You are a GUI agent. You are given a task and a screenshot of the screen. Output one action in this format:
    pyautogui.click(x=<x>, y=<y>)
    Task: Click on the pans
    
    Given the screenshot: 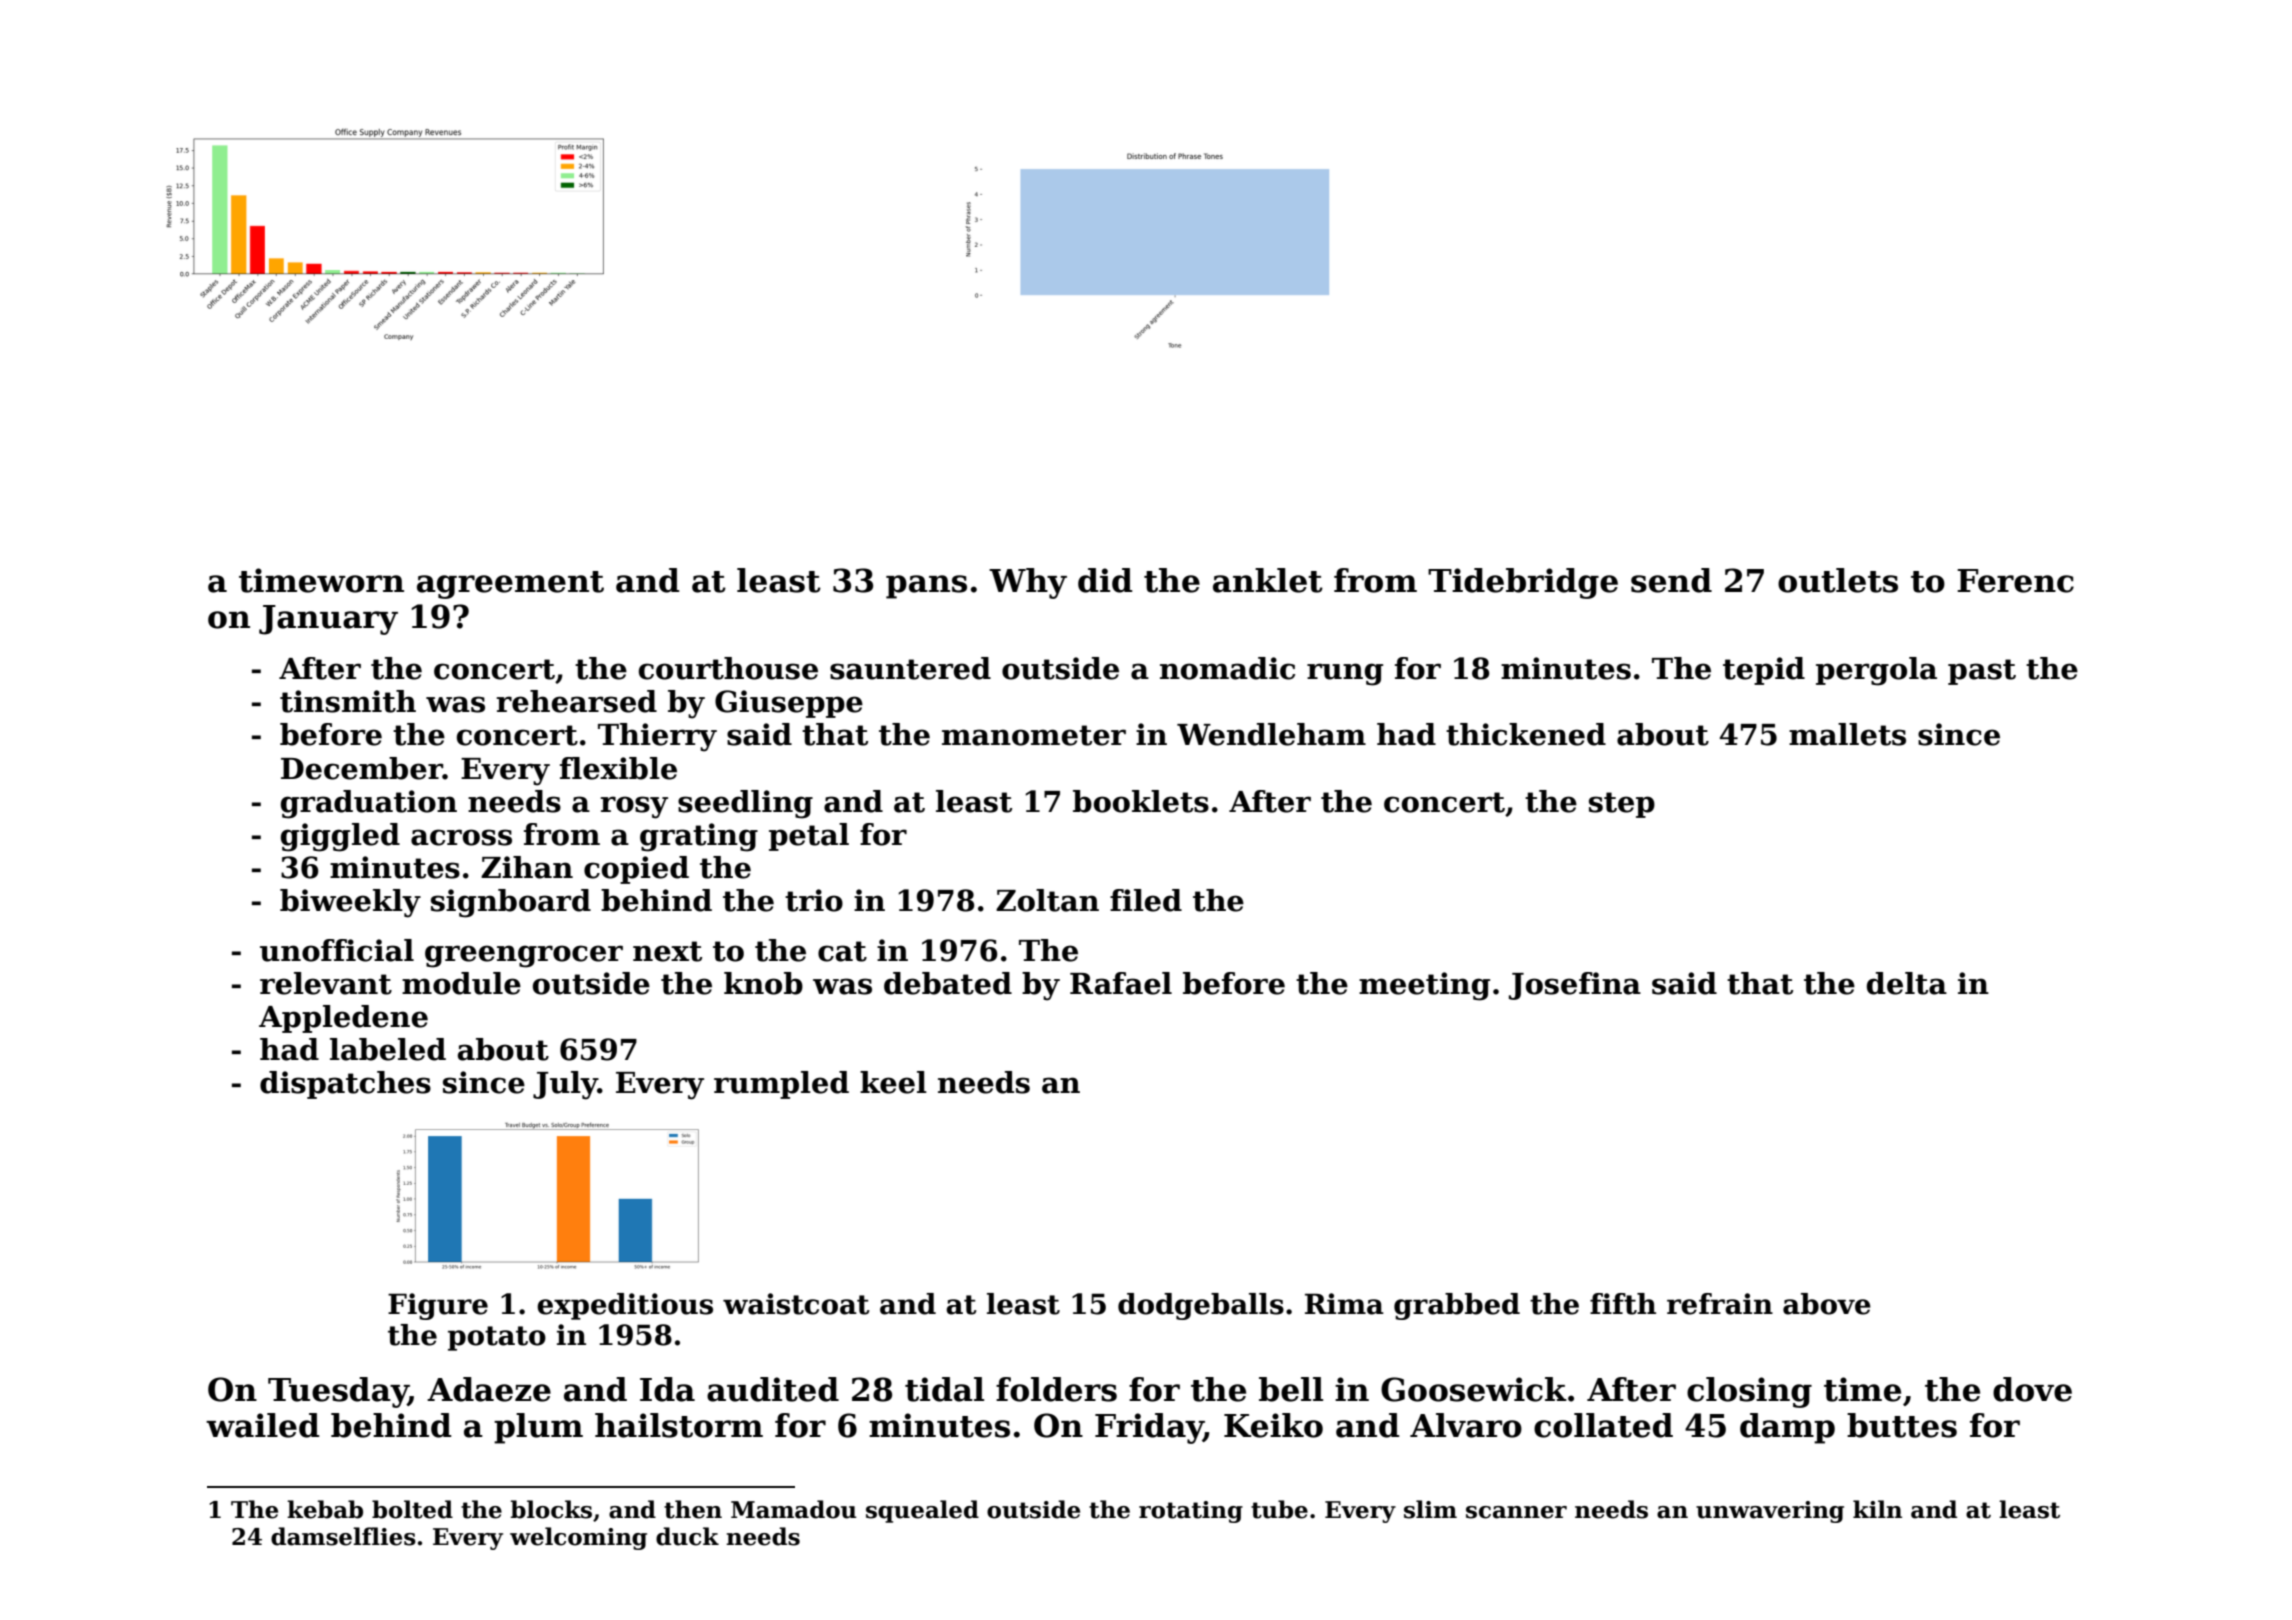 What is the action you would take?
    pyautogui.click(x=926, y=587)
